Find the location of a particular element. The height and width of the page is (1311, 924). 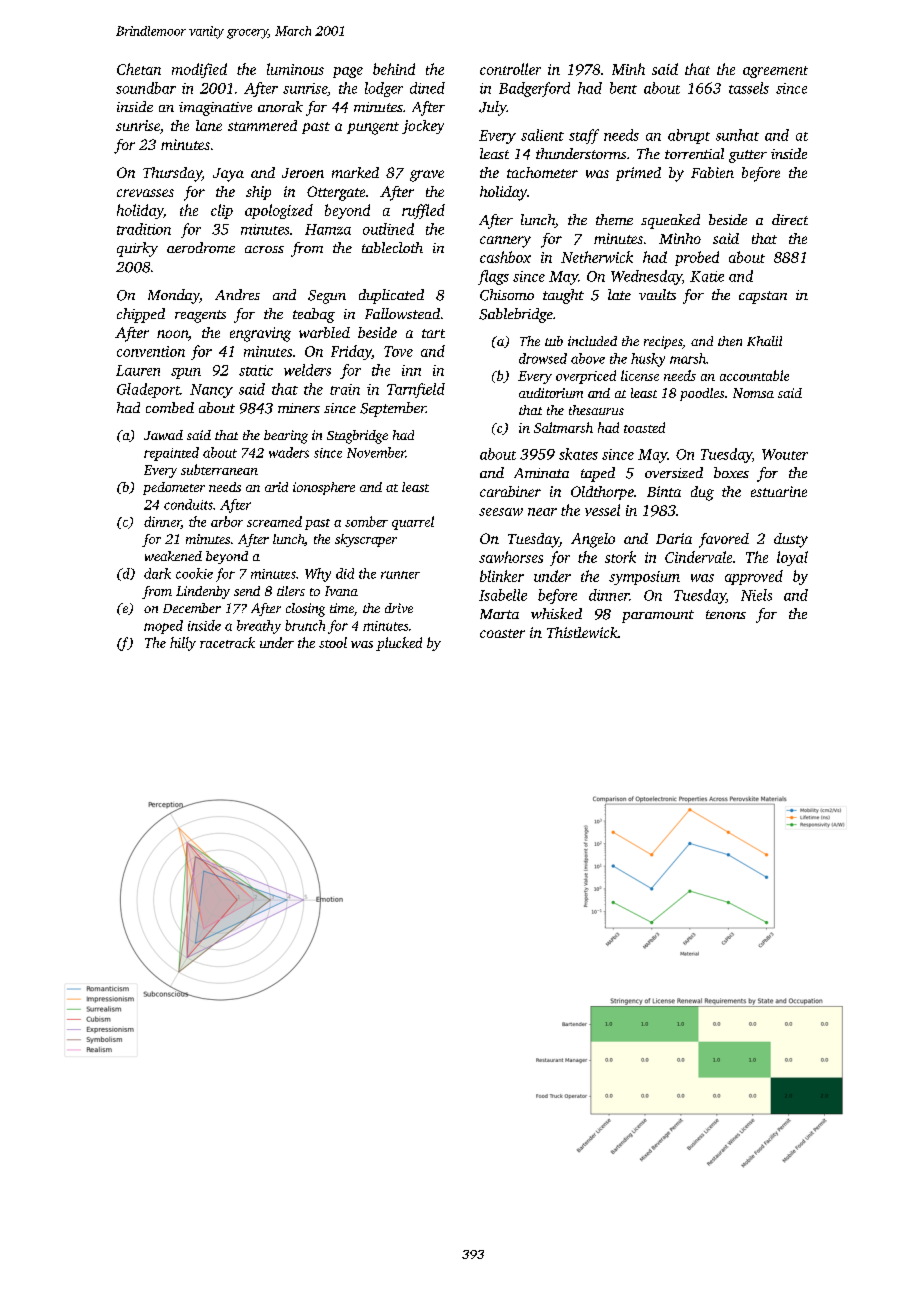

weakened is located at coordinates (173, 556).
